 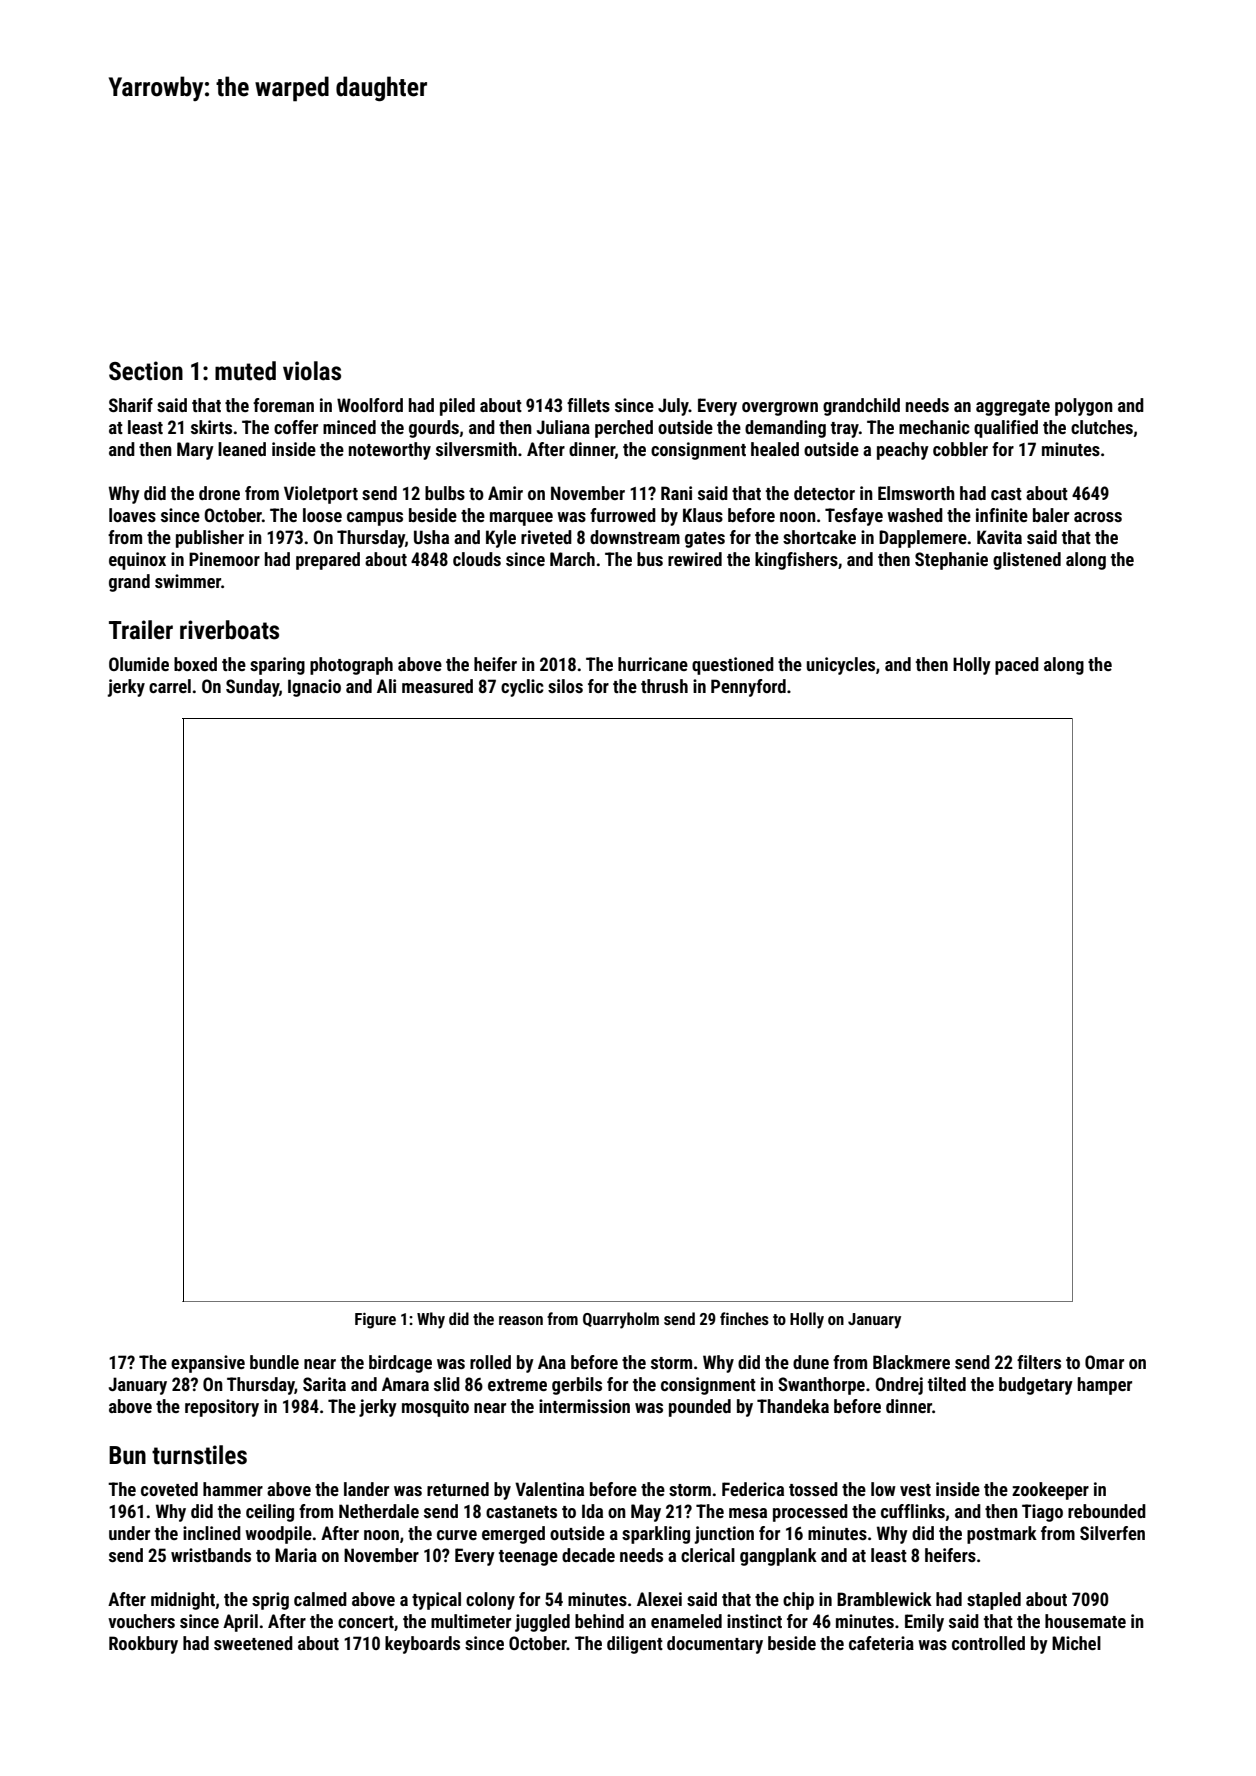 I want to click on sweetened, so click(x=253, y=1643).
